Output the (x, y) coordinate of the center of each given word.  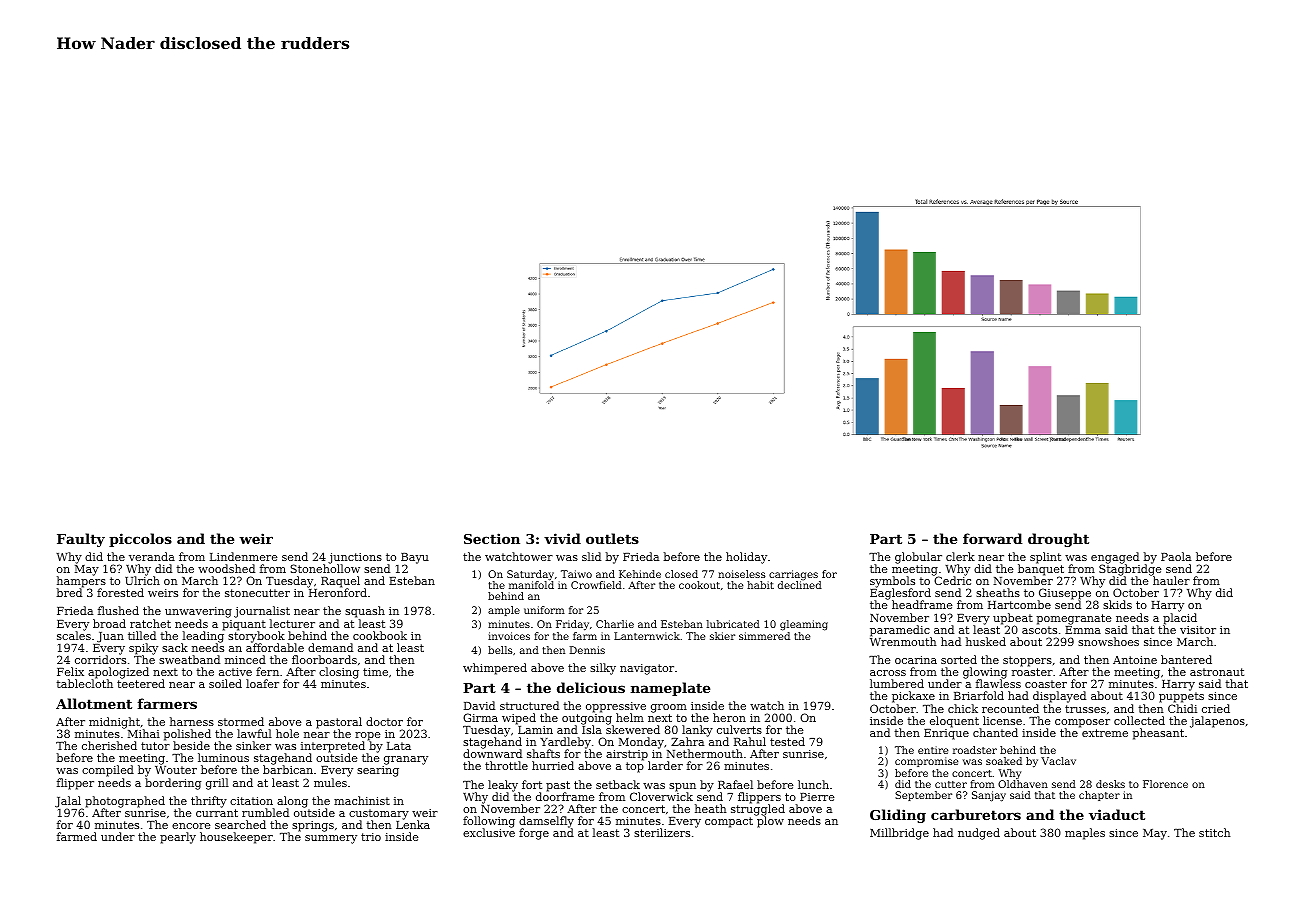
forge (534, 834)
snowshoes (1108, 641)
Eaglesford (900, 595)
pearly (178, 838)
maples (1085, 834)
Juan (110, 637)
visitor (1198, 630)
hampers (81, 582)
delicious (591, 687)
